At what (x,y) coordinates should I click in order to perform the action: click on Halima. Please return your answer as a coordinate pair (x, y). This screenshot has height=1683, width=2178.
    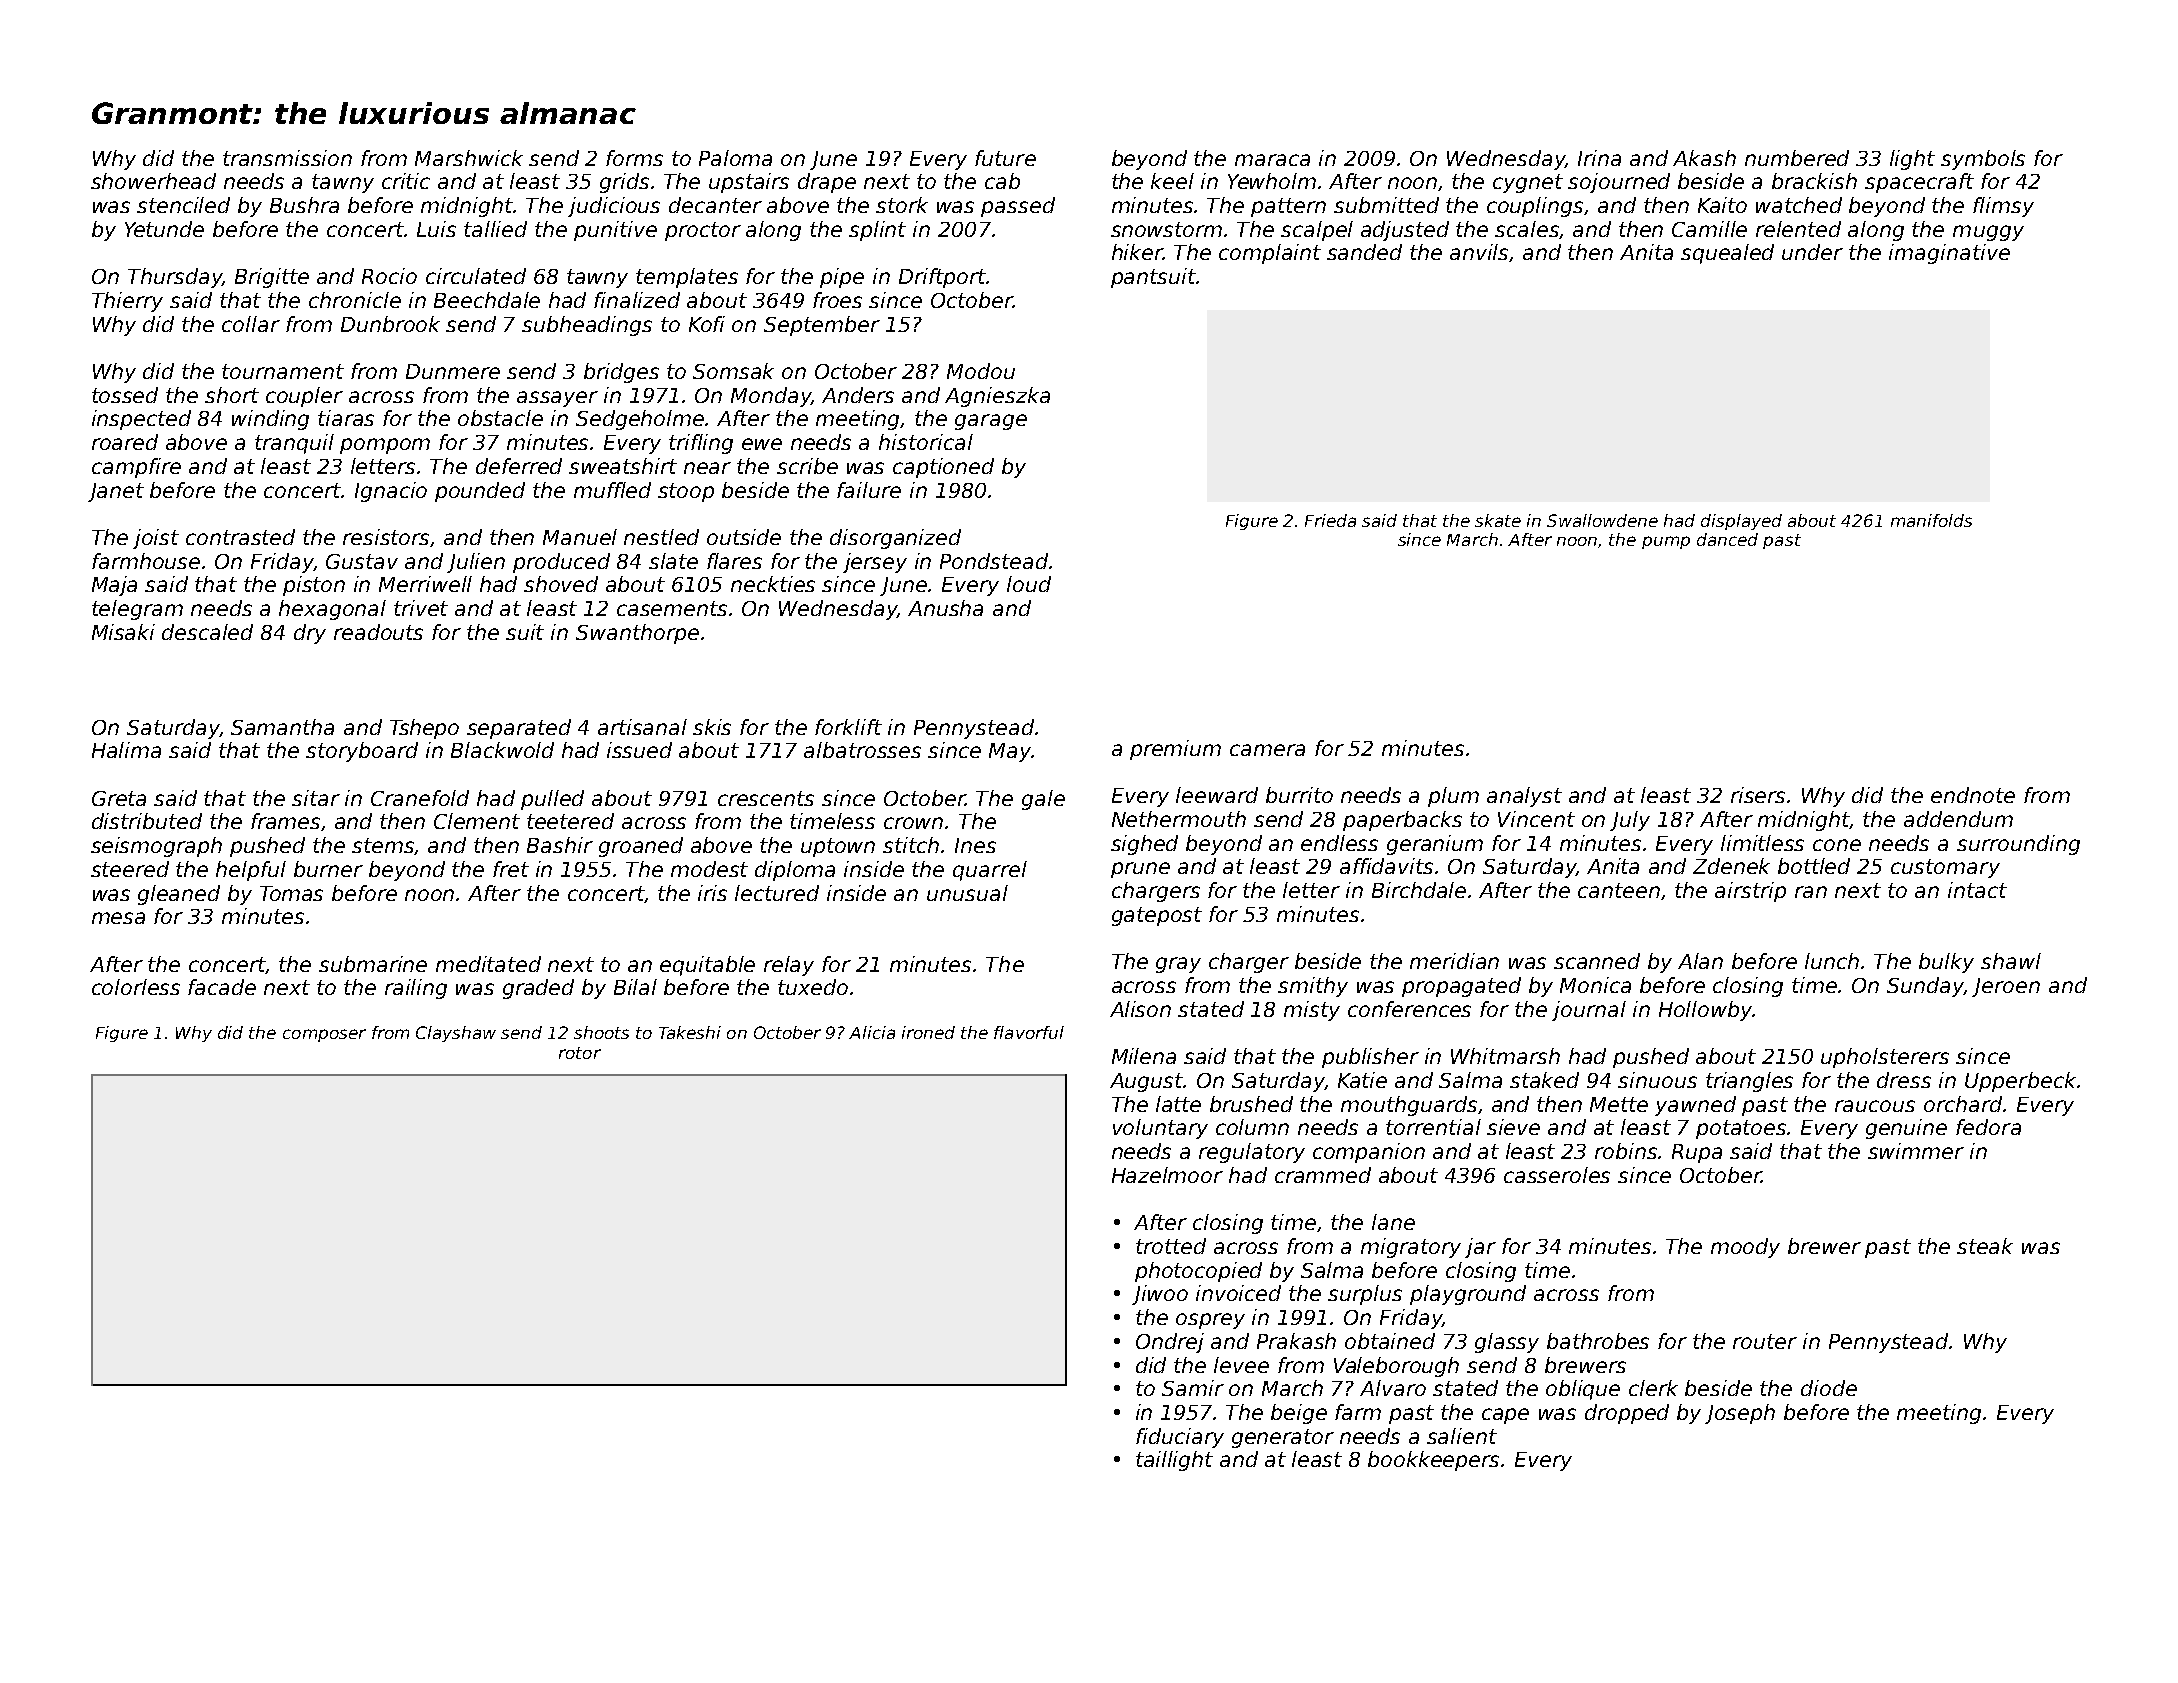
    Looking at the image, I should click on (126, 750).
